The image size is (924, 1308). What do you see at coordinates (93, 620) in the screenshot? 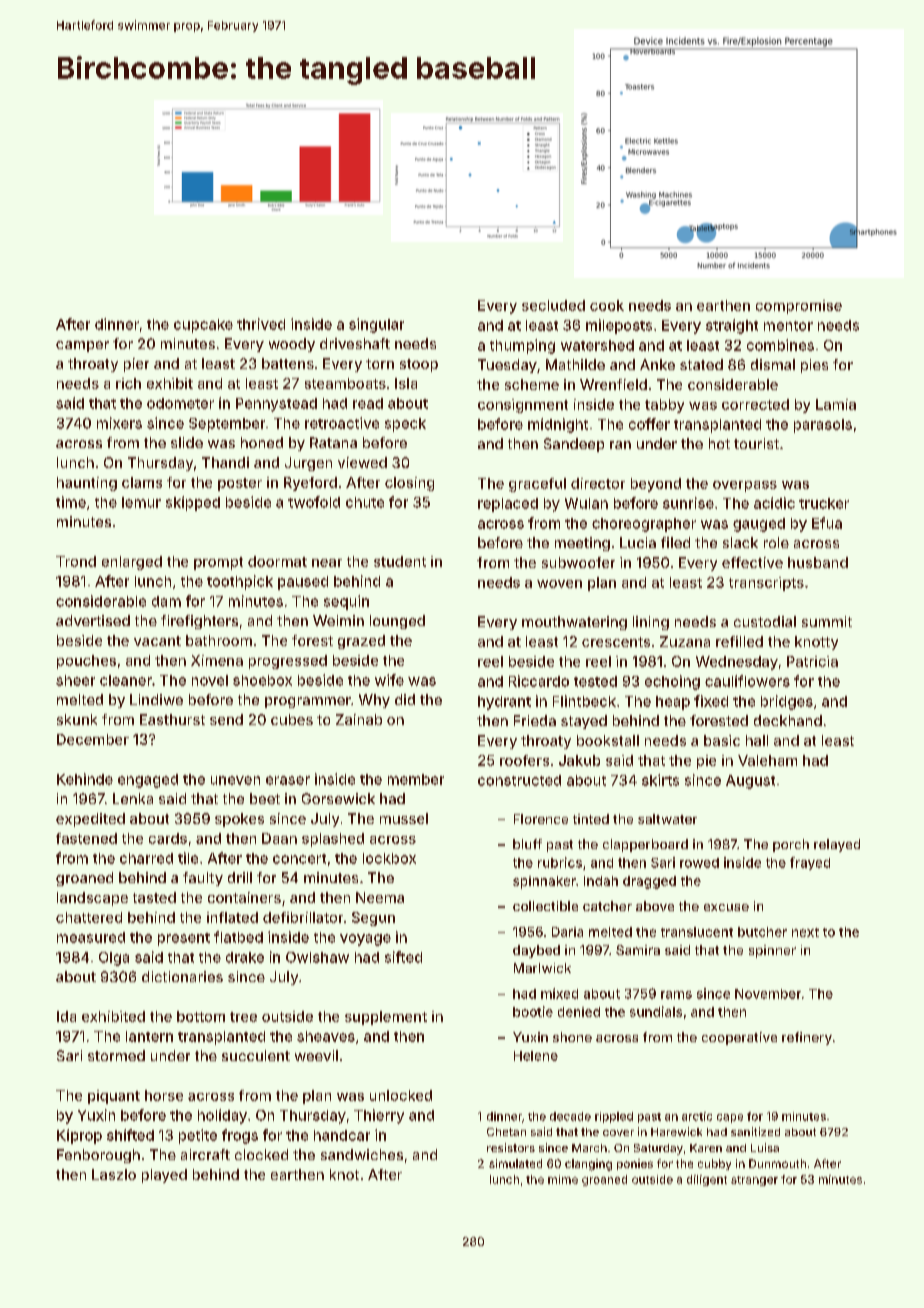
I see `advertised` at bounding box center [93, 620].
